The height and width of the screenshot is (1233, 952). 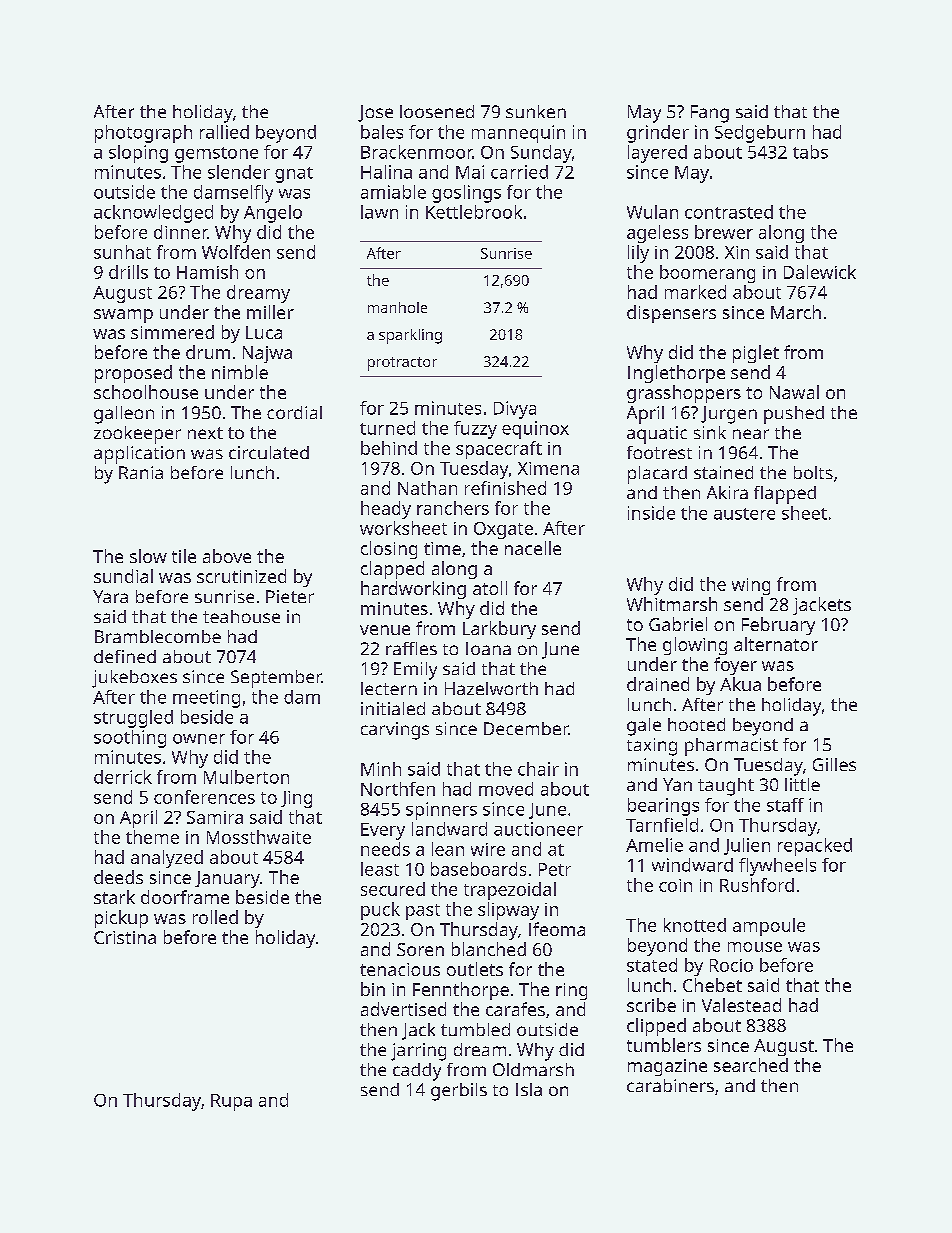 I want to click on austere, so click(x=744, y=514).
